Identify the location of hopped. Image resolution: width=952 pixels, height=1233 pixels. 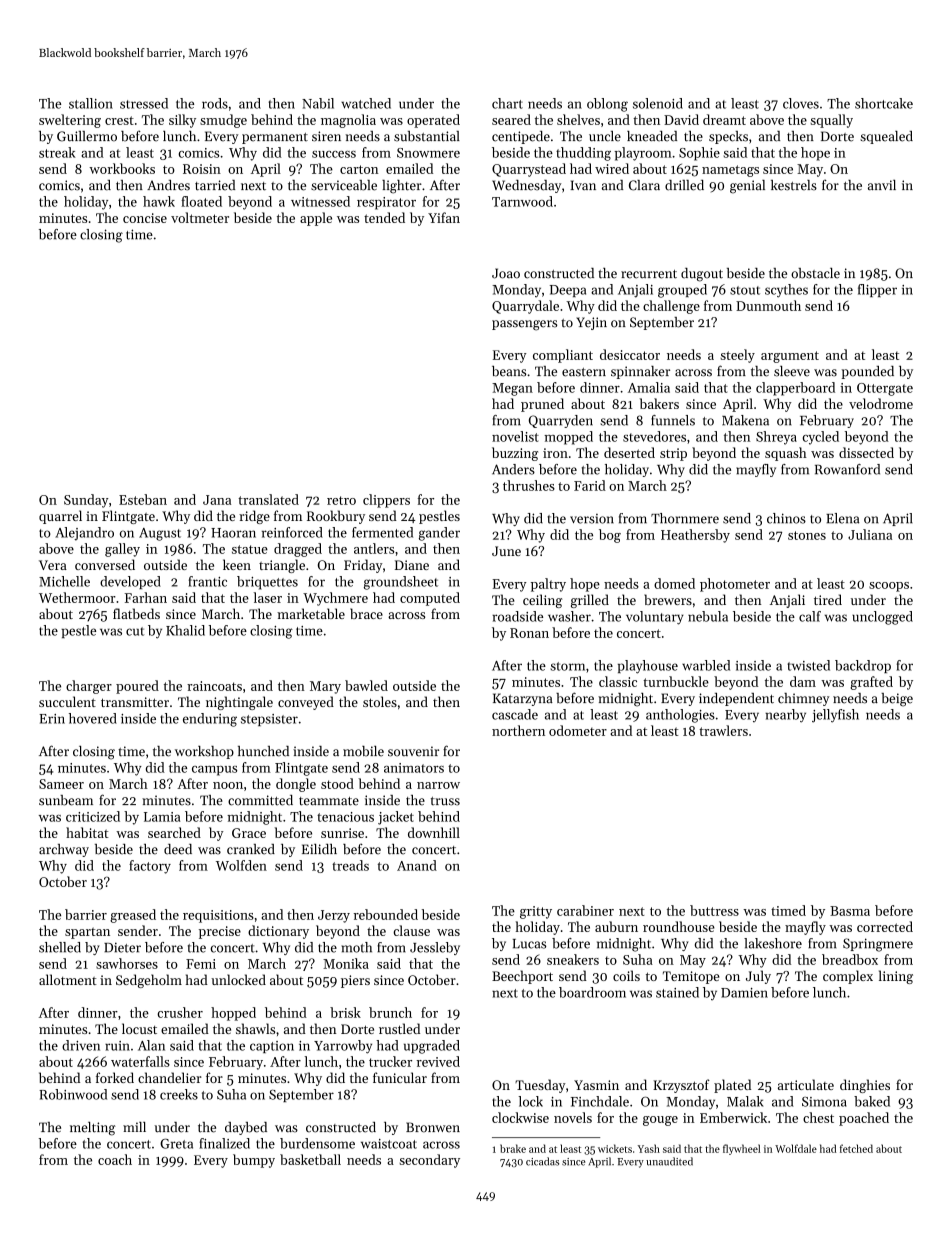
(233, 1014).
